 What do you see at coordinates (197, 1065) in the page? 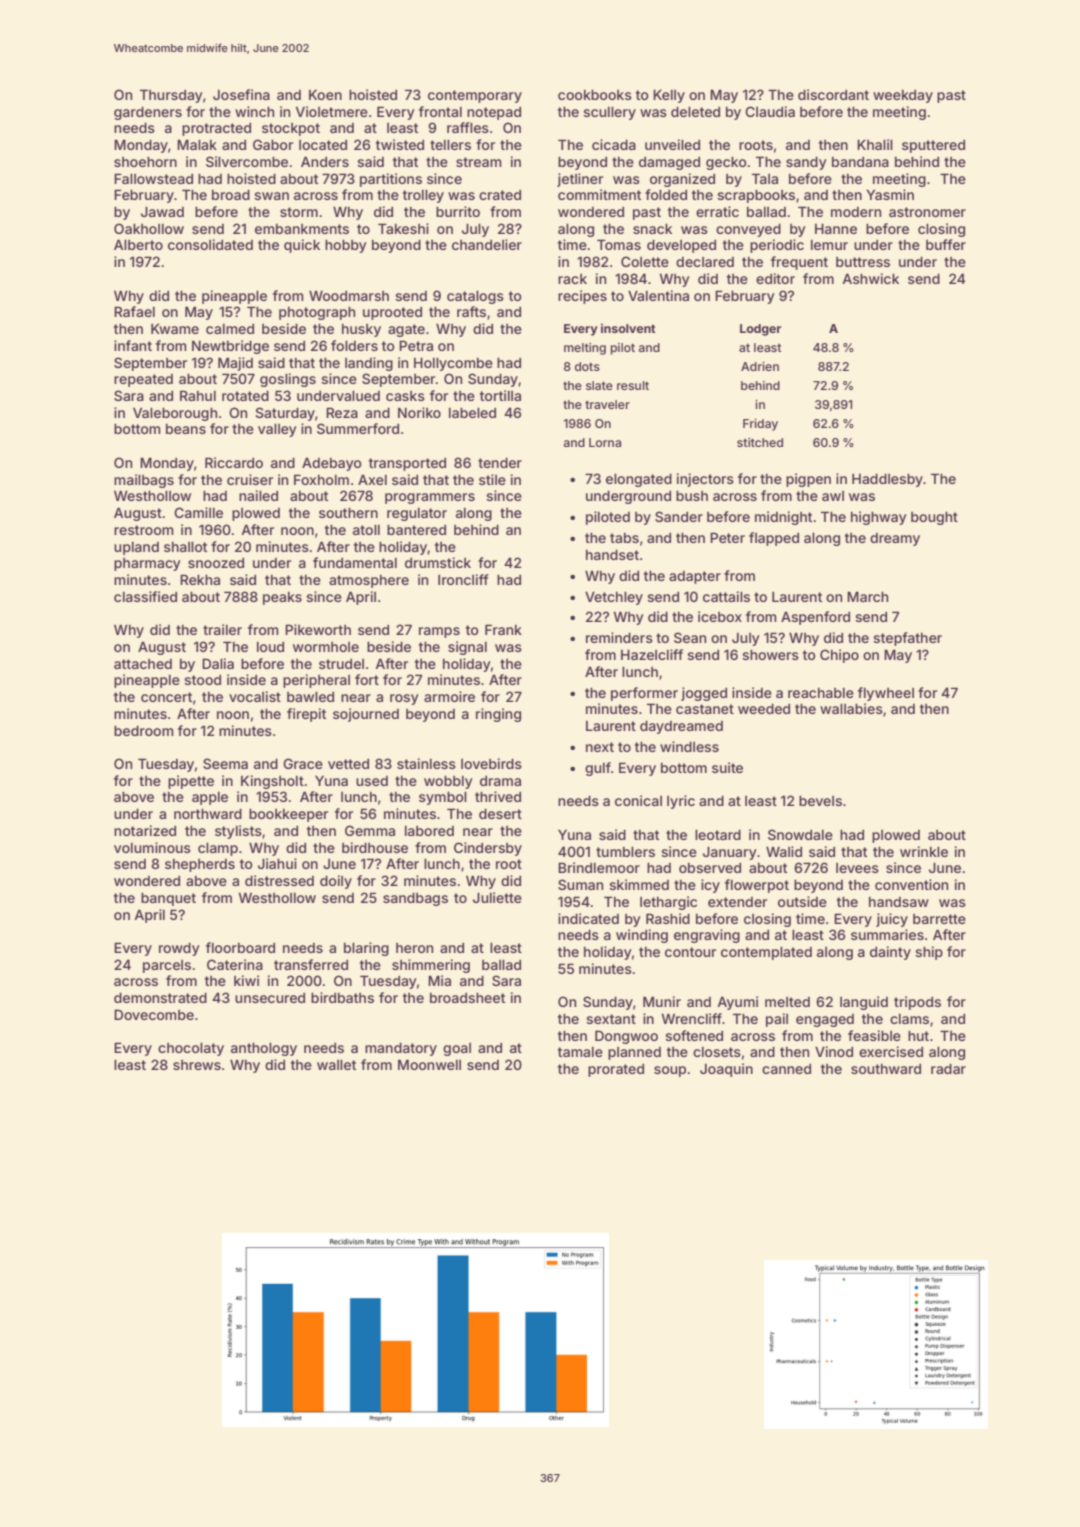
I see `shrews` at bounding box center [197, 1065].
